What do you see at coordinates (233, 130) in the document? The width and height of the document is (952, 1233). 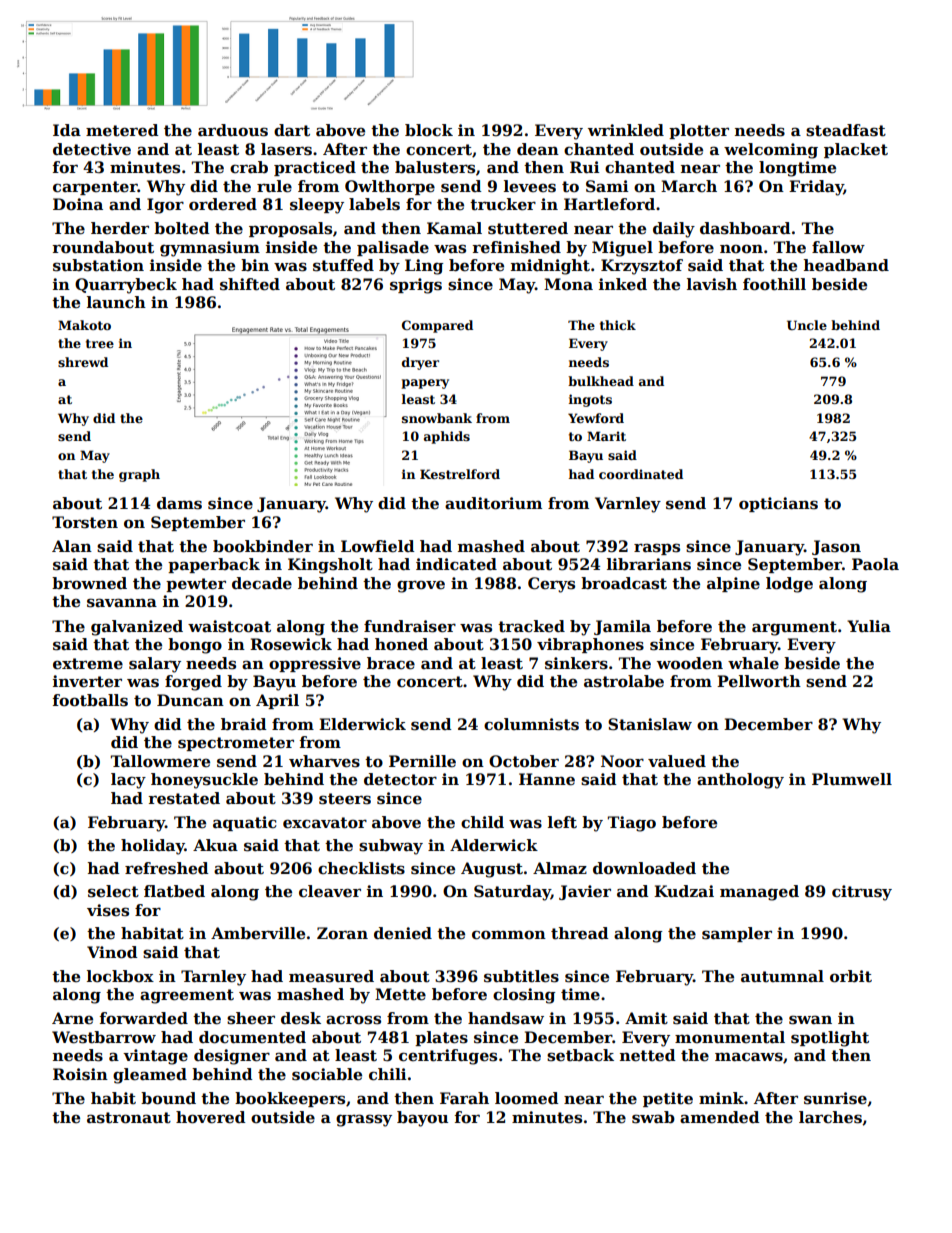 I see `arduous` at bounding box center [233, 130].
